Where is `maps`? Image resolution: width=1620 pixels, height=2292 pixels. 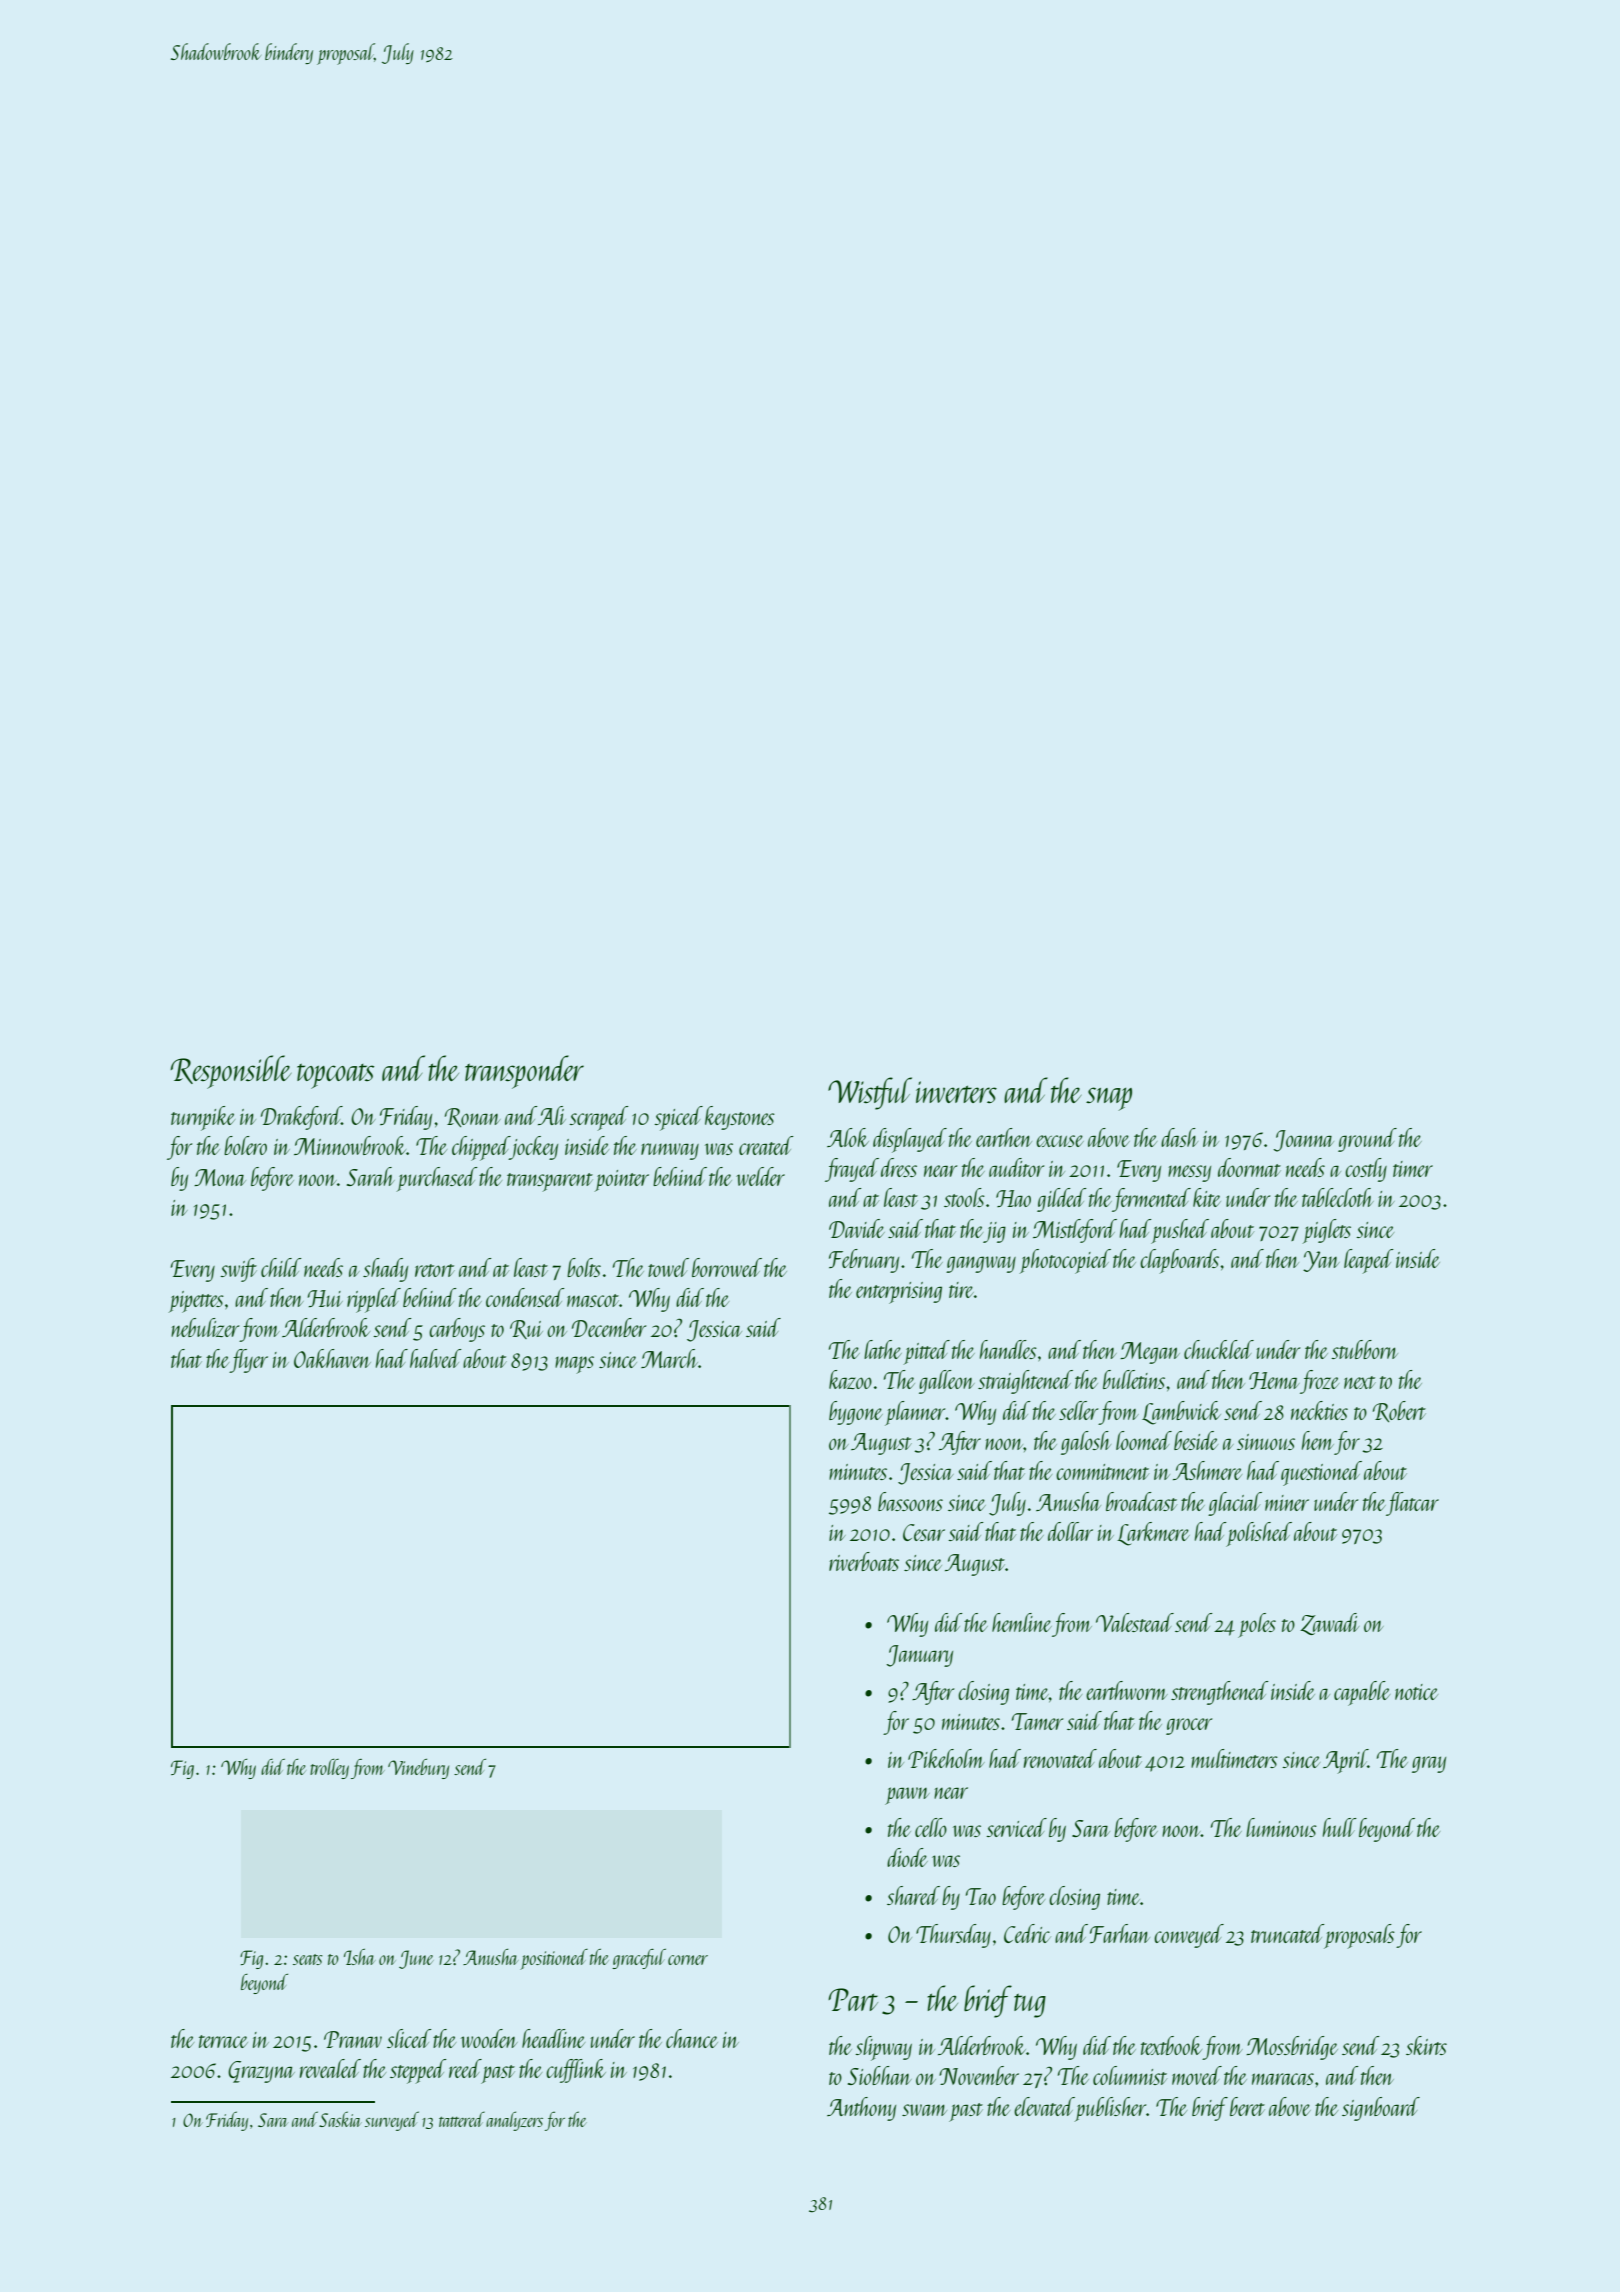
maps is located at coordinates (574, 1365).
